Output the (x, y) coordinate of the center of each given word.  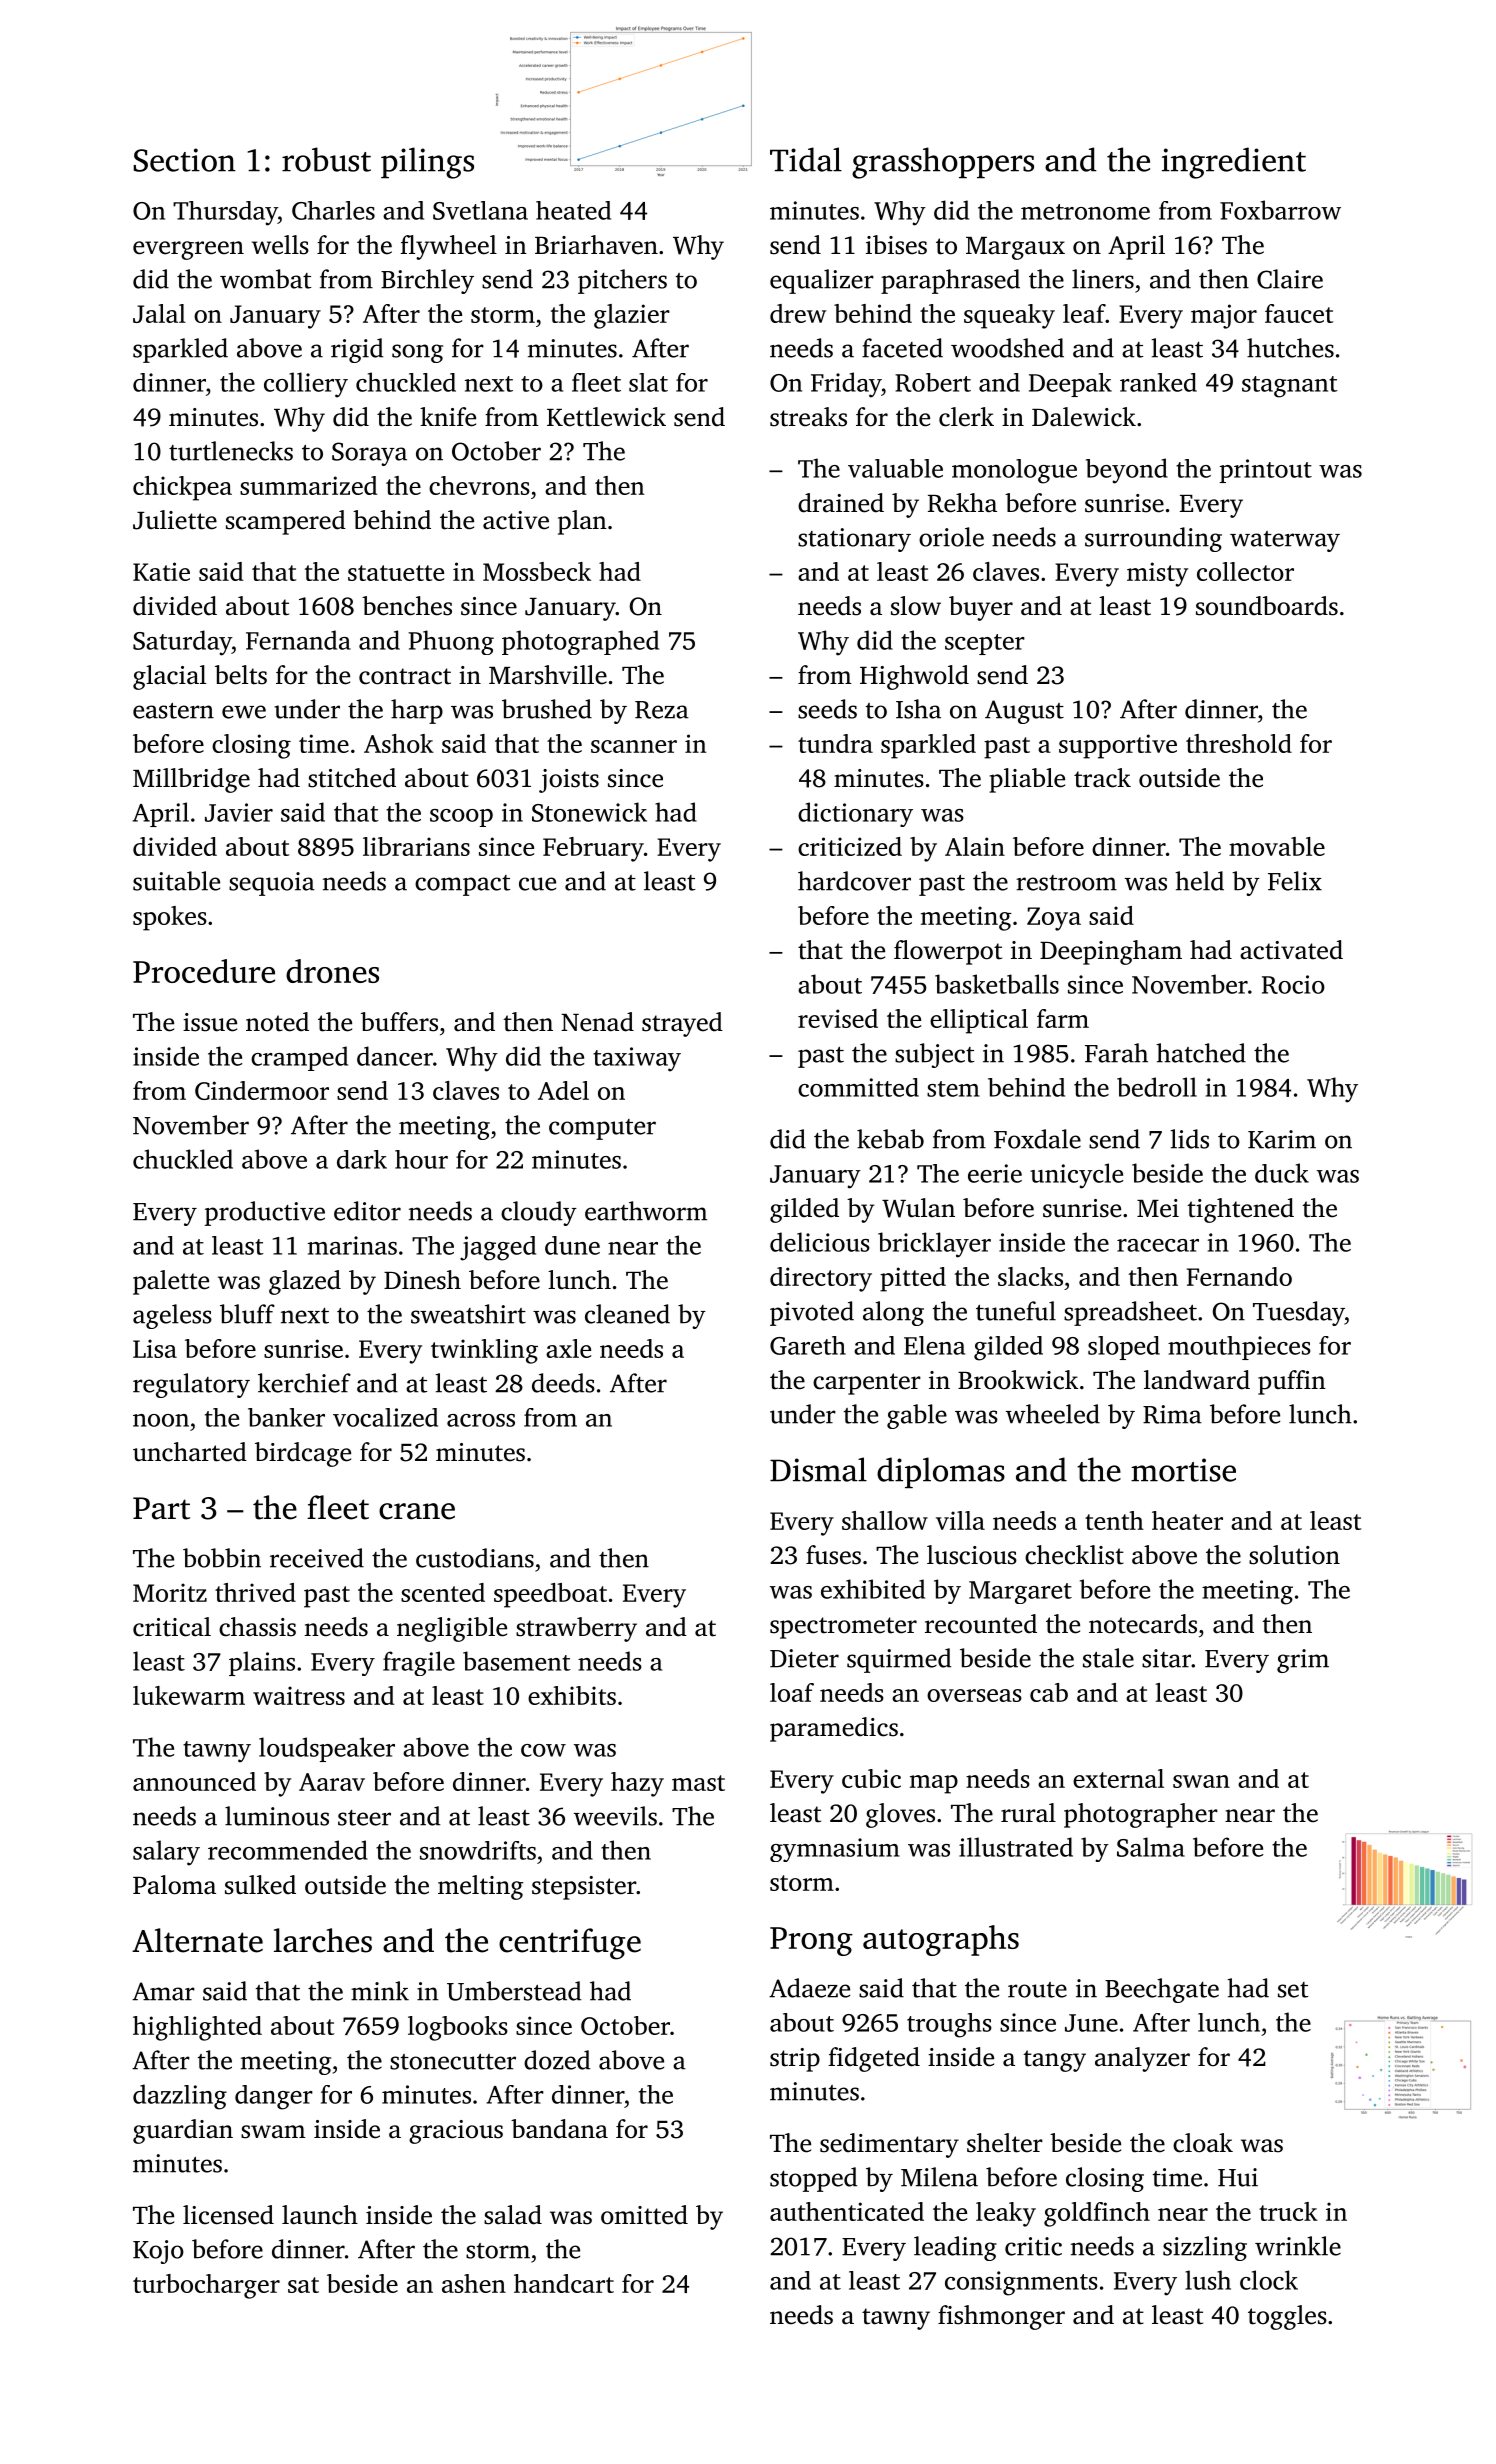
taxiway (637, 1059)
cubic (871, 1778)
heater (1187, 1520)
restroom (1066, 883)
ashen (474, 2283)
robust (326, 159)
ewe (244, 712)
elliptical (979, 1021)
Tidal (806, 159)
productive (265, 1213)
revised (838, 1018)
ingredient (1234, 163)
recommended (288, 1850)
